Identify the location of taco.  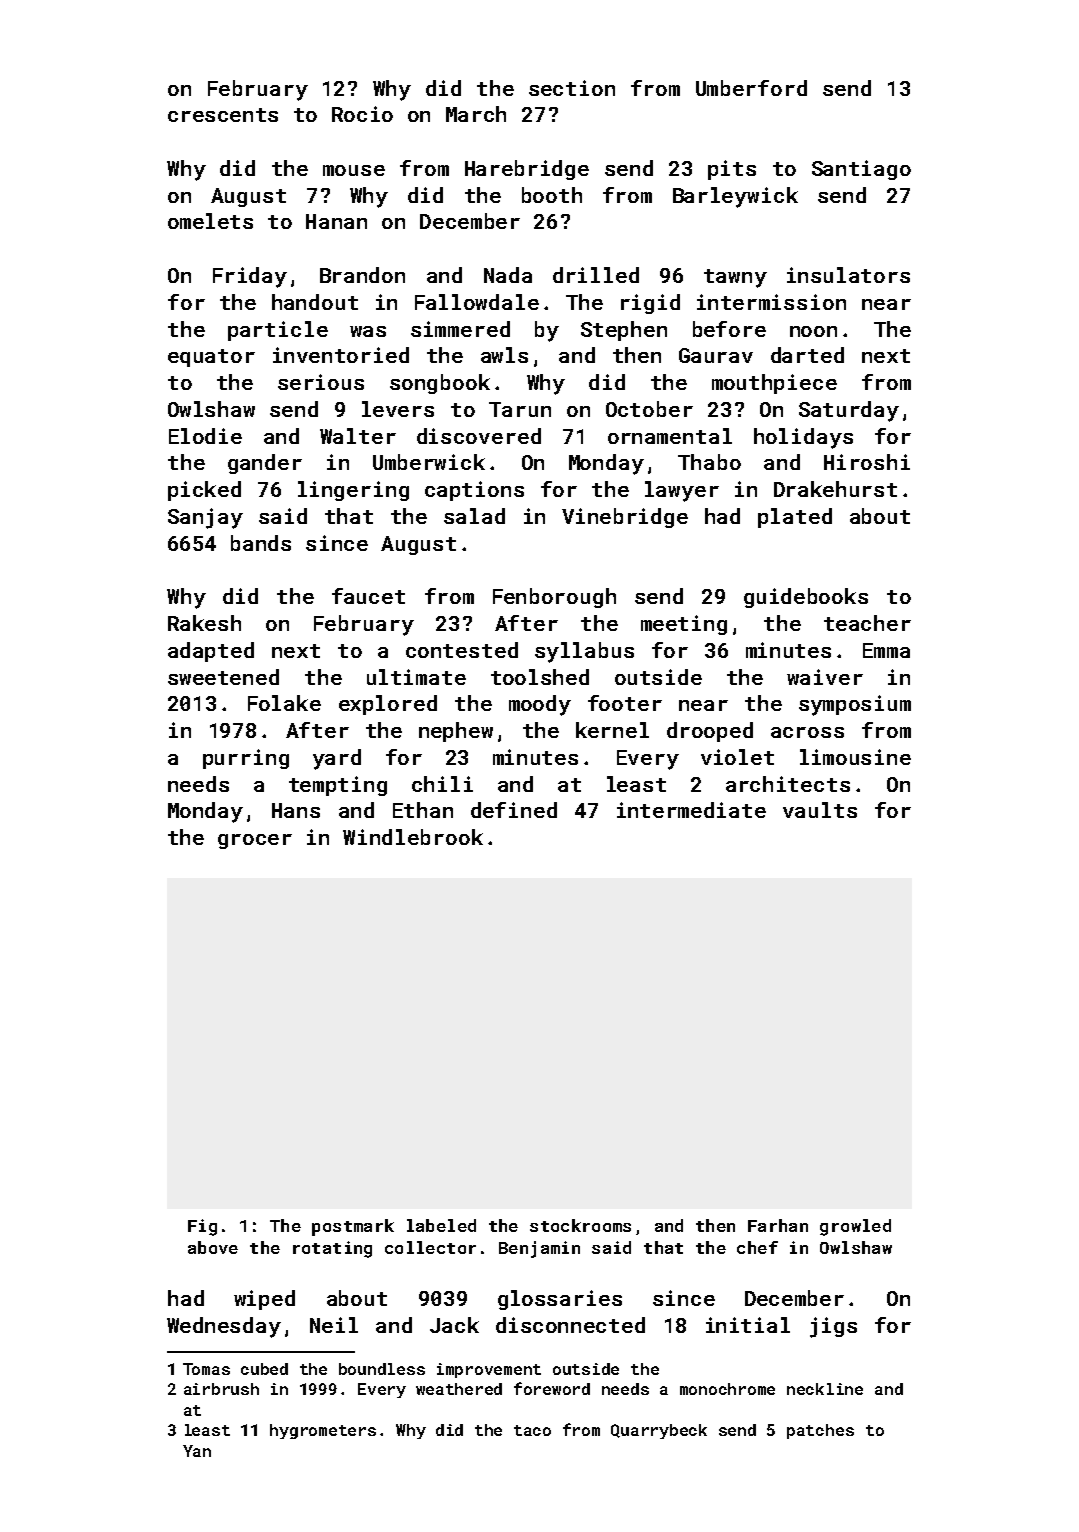
(532, 1430).
